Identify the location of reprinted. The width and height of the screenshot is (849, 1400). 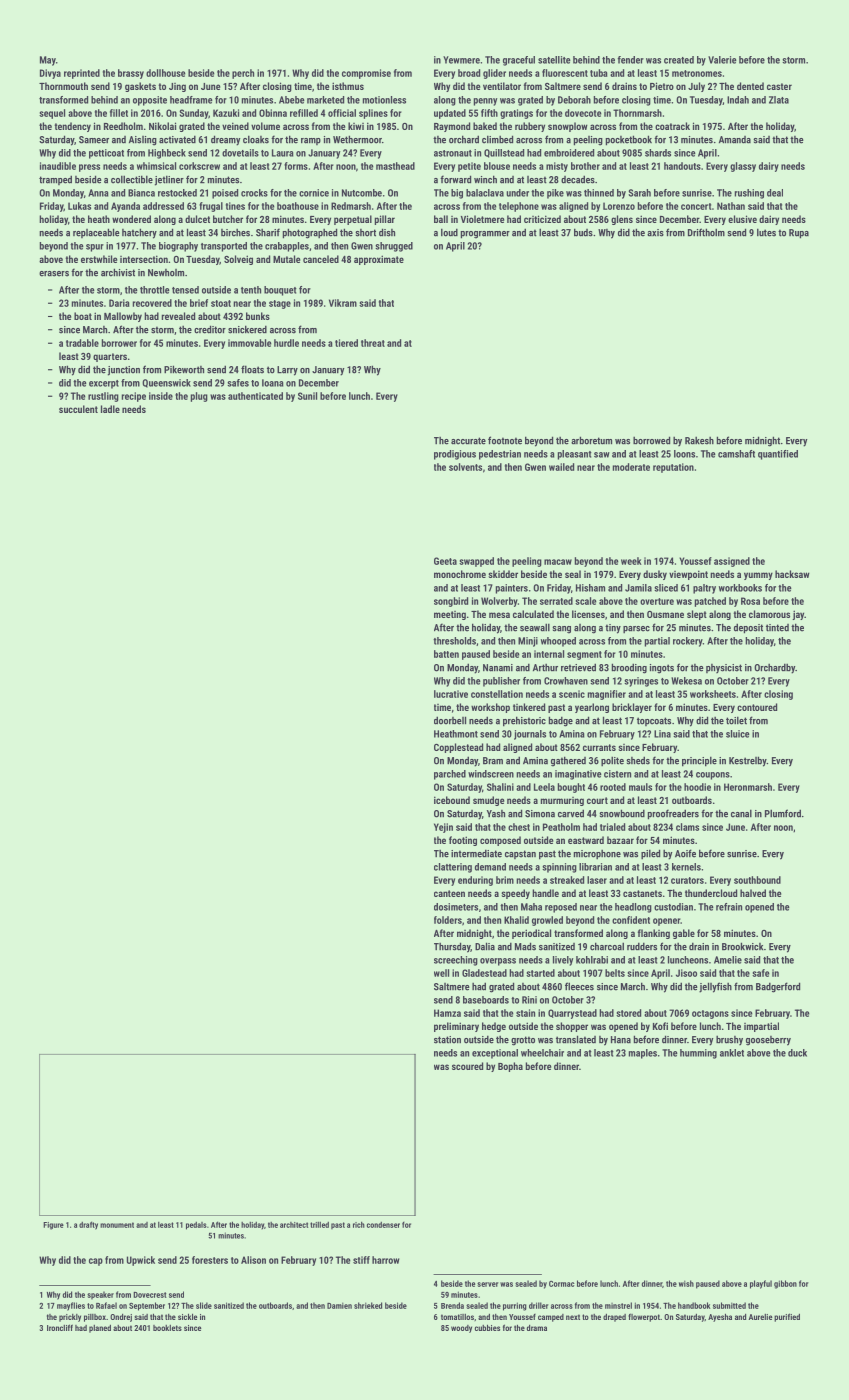
(82, 74).
